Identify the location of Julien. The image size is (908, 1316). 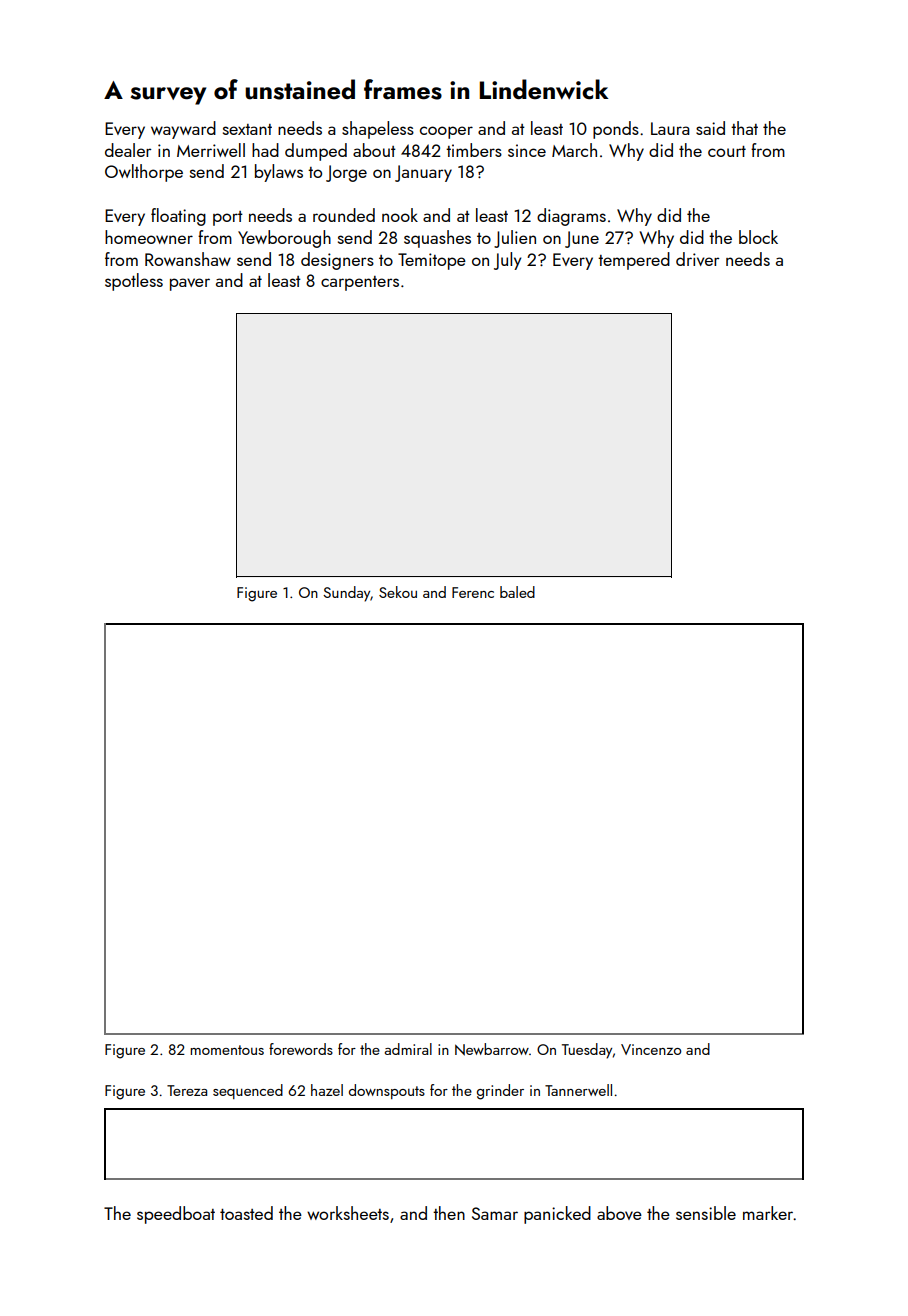
(515, 239).
